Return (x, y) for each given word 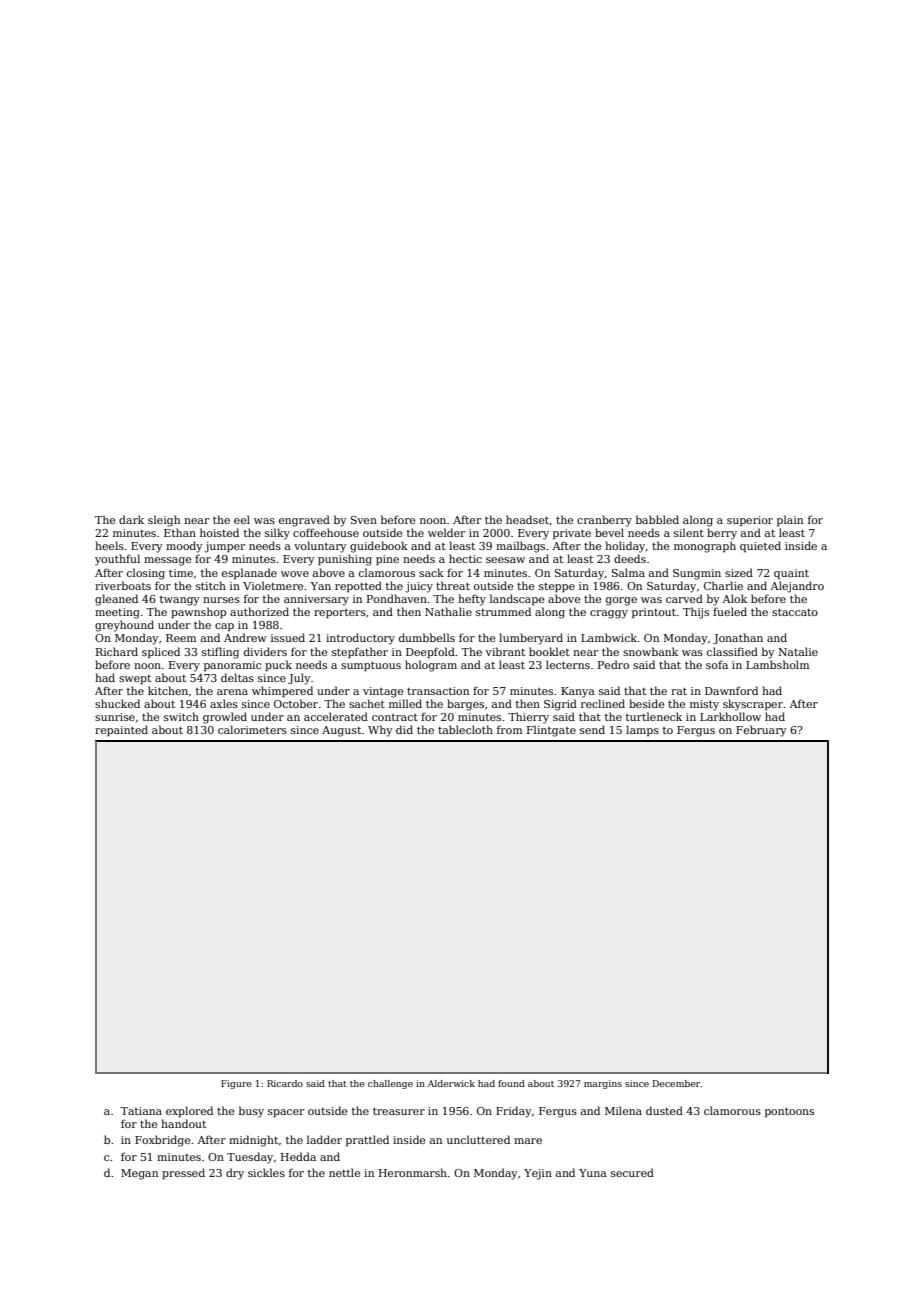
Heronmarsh (413, 1172)
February (761, 731)
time (181, 573)
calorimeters (252, 729)
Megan (139, 1174)
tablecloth (465, 729)
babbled (657, 519)
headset (527, 519)
